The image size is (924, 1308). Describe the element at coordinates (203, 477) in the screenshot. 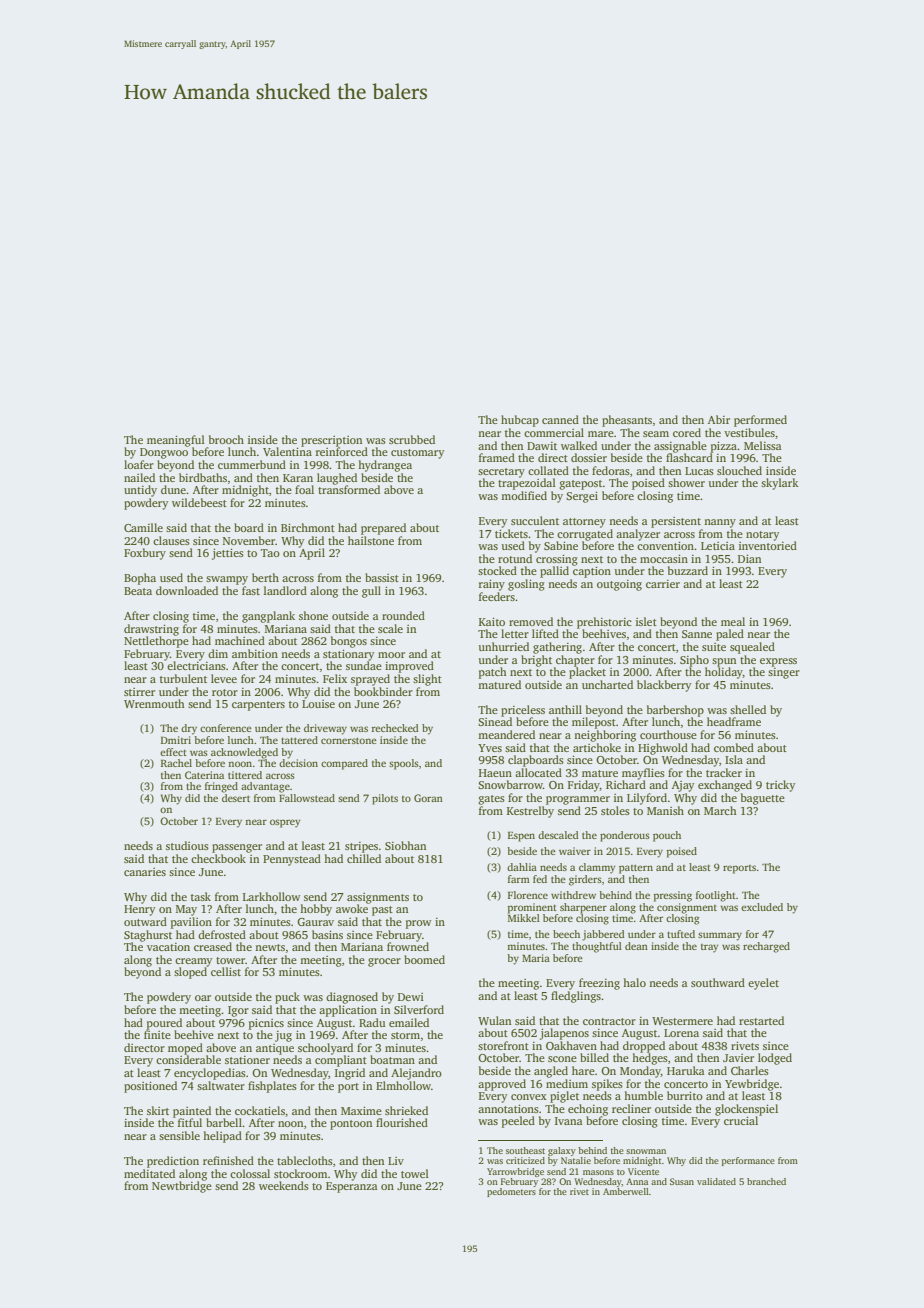

I see `birdbaths` at that location.
